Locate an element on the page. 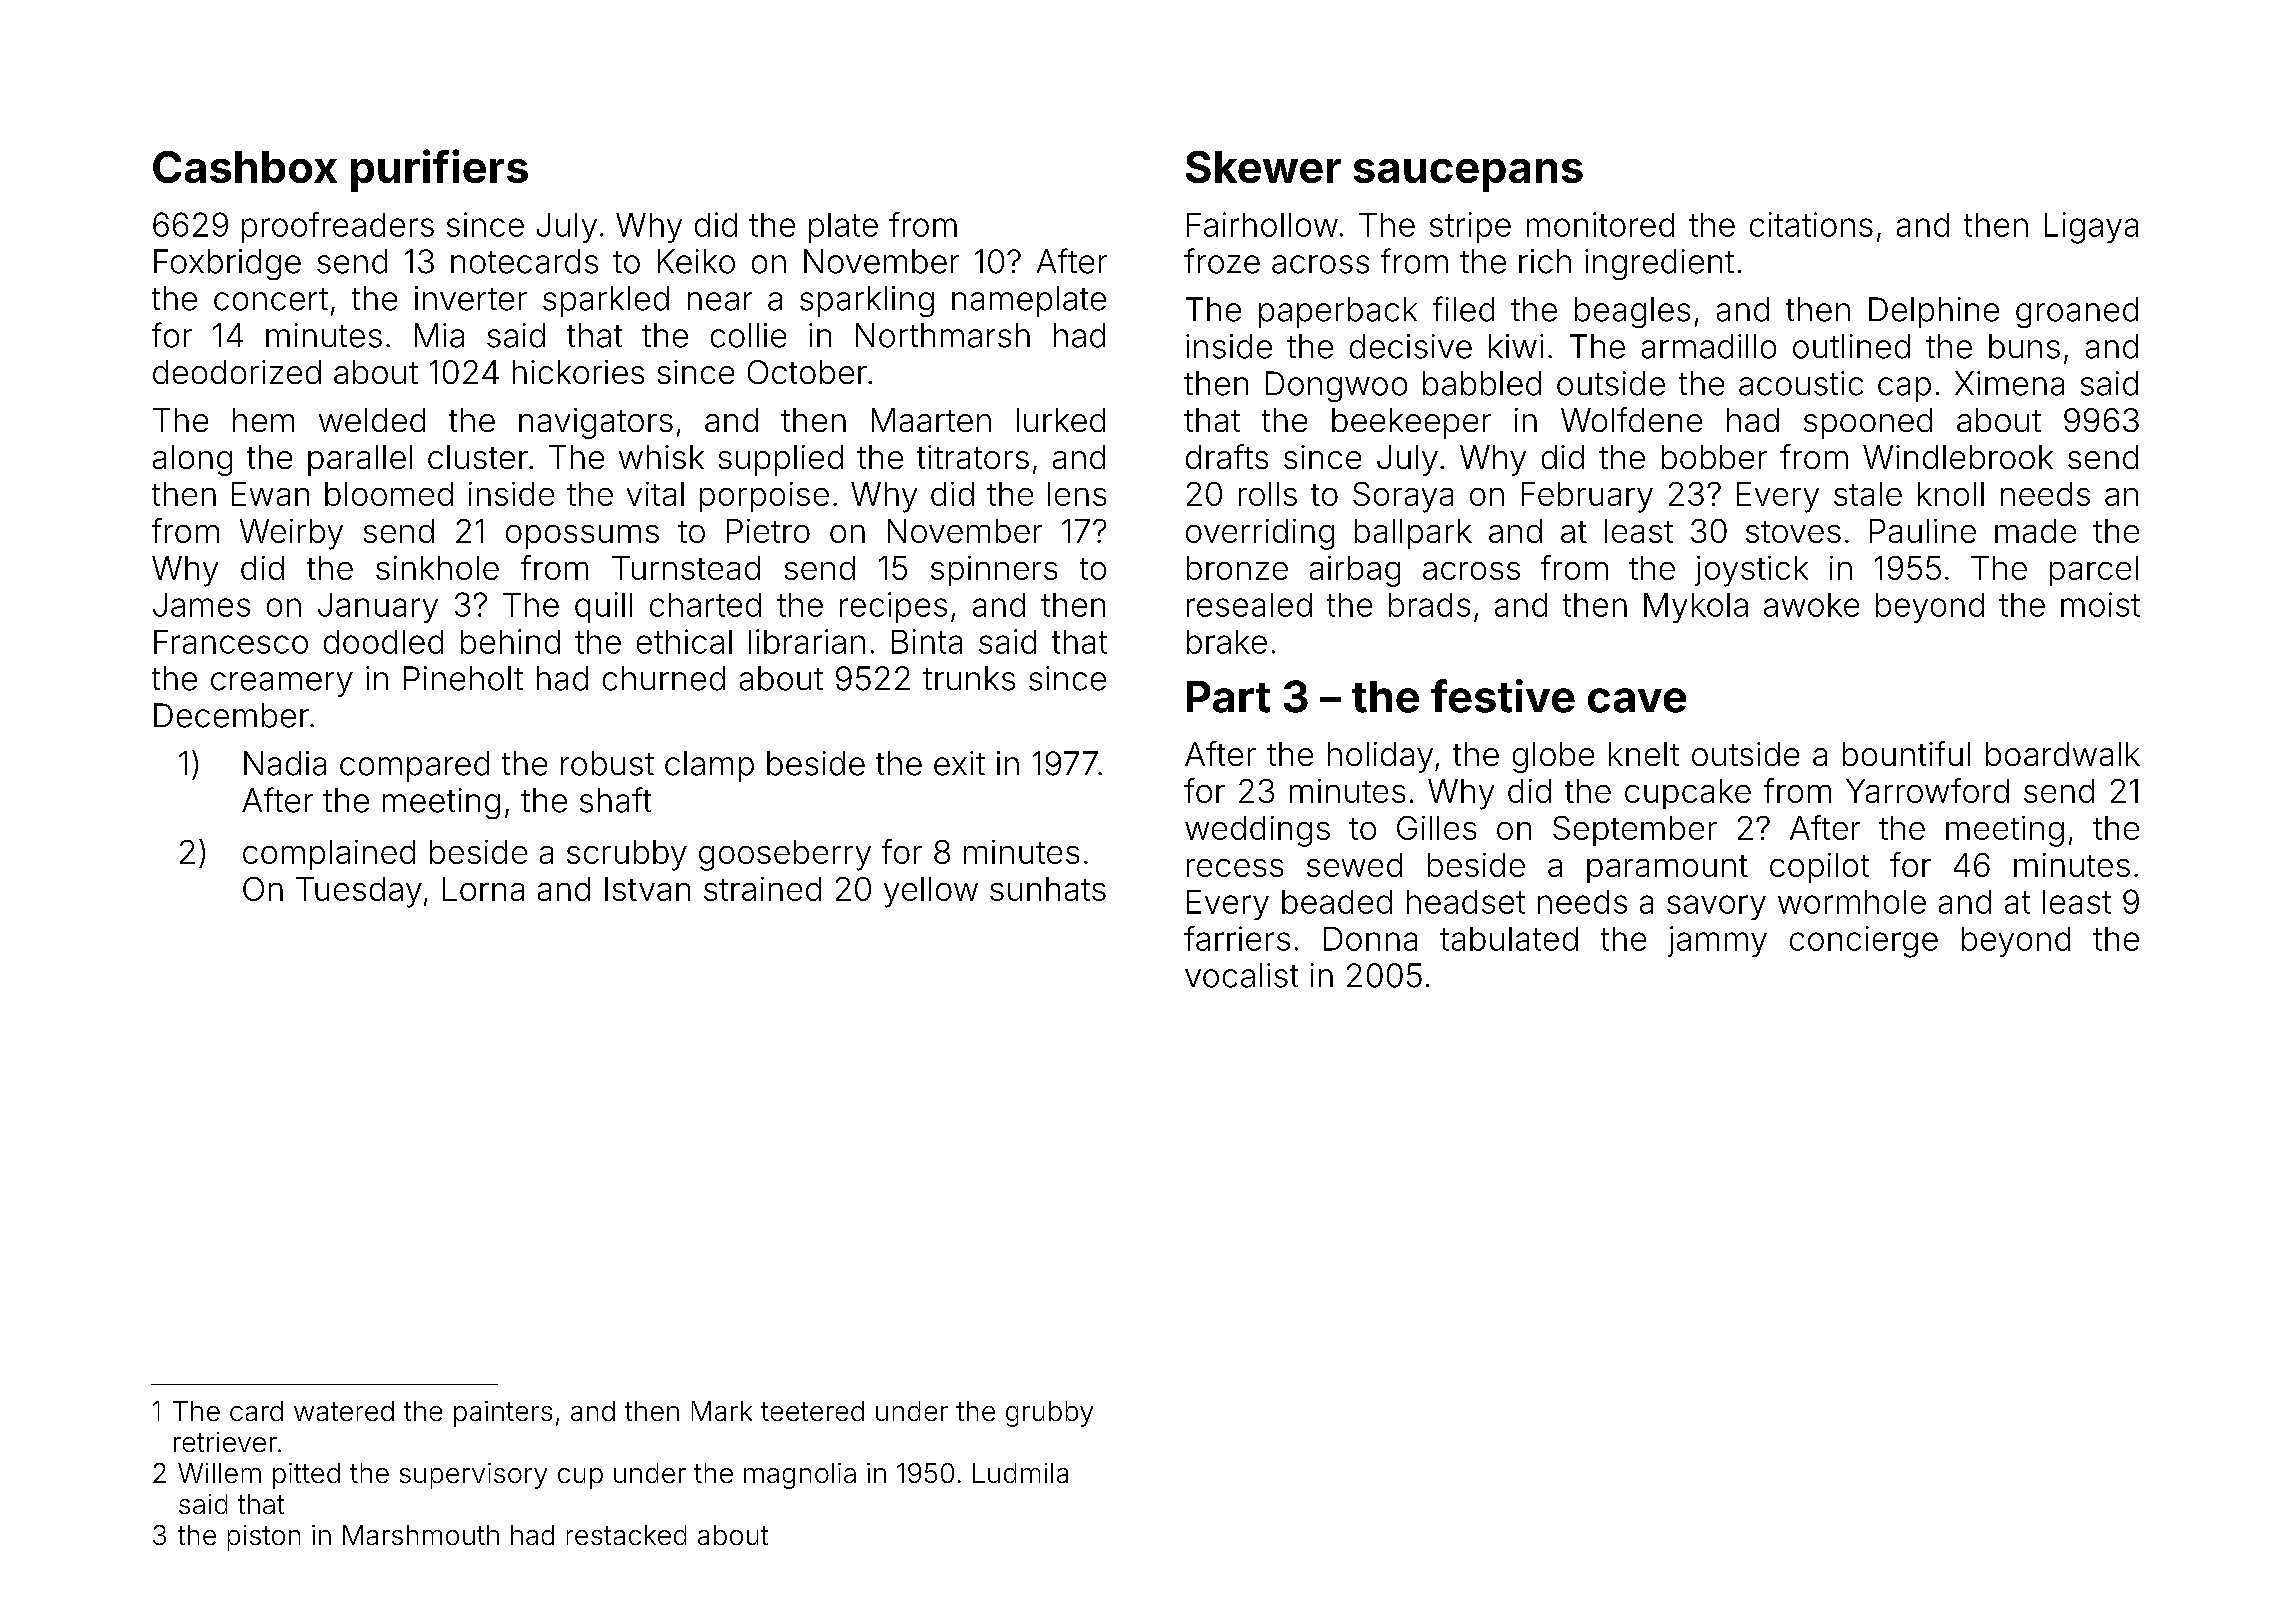 The width and height of the page is (2292, 1620). restacked is located at coordinates (626, 1535).
